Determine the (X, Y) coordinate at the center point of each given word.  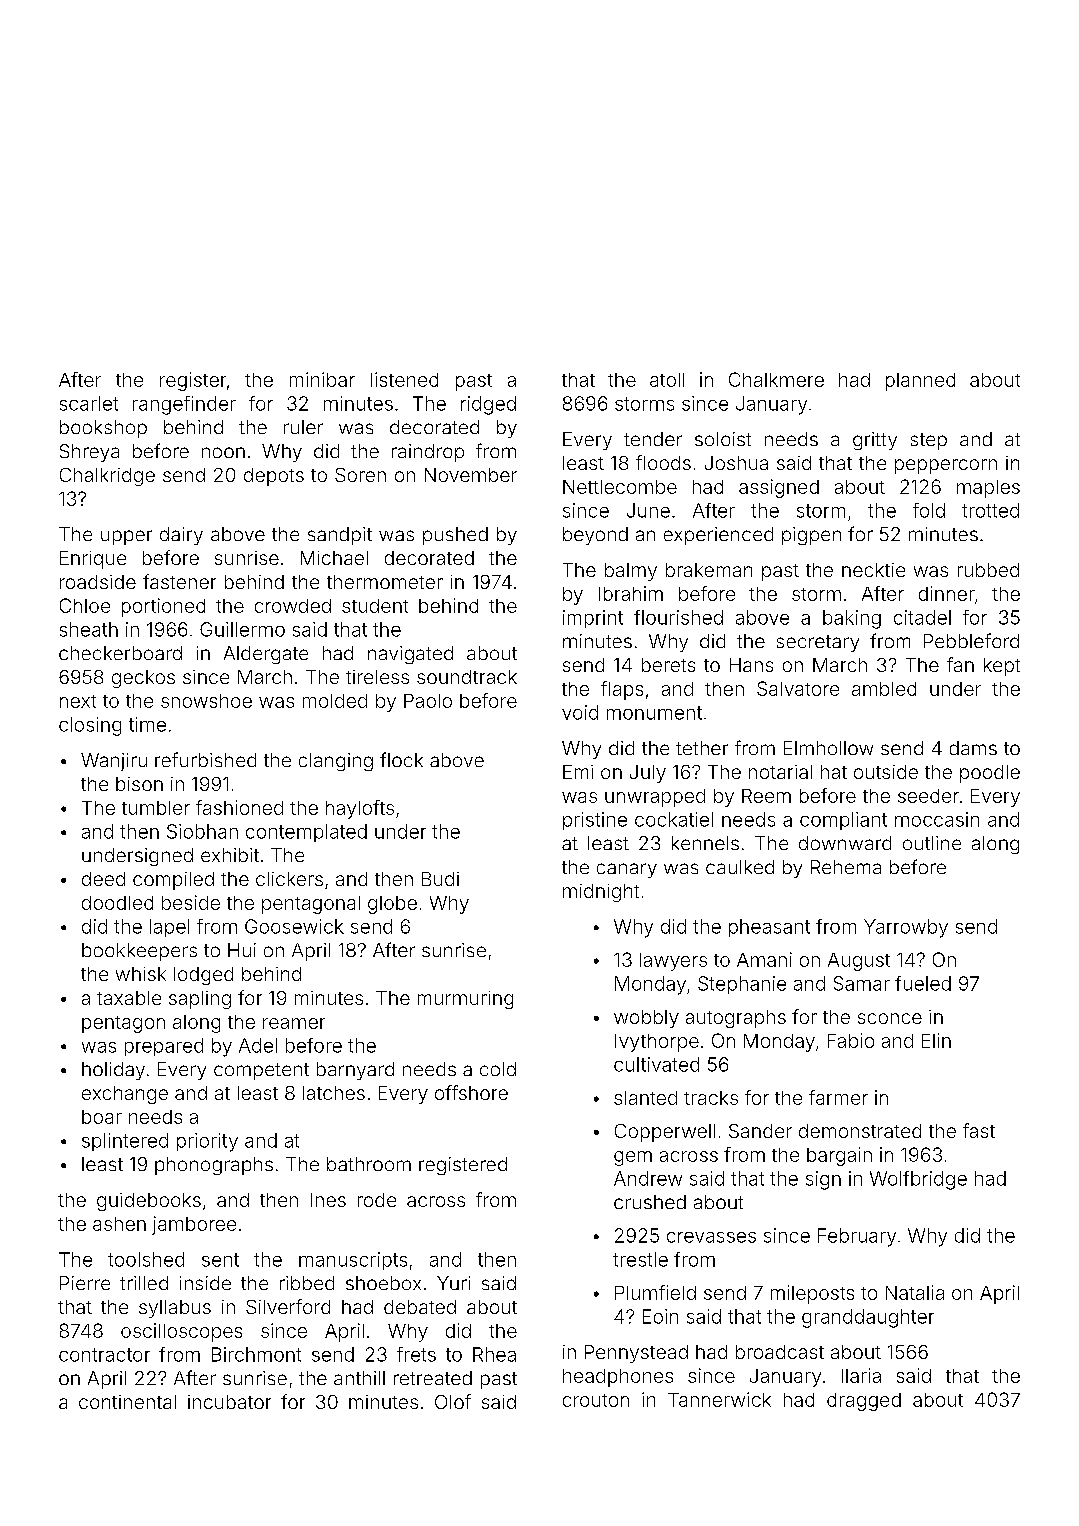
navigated (410, 655)
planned (920, 382)
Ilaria (861, 1375)
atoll (667, 380)
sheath (89, 629)
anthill (359, 1378)
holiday (113, 1071)
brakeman (709, 570)
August (859, 962)
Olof (453, 1401)
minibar (322, 379)
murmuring (465, 1000)
